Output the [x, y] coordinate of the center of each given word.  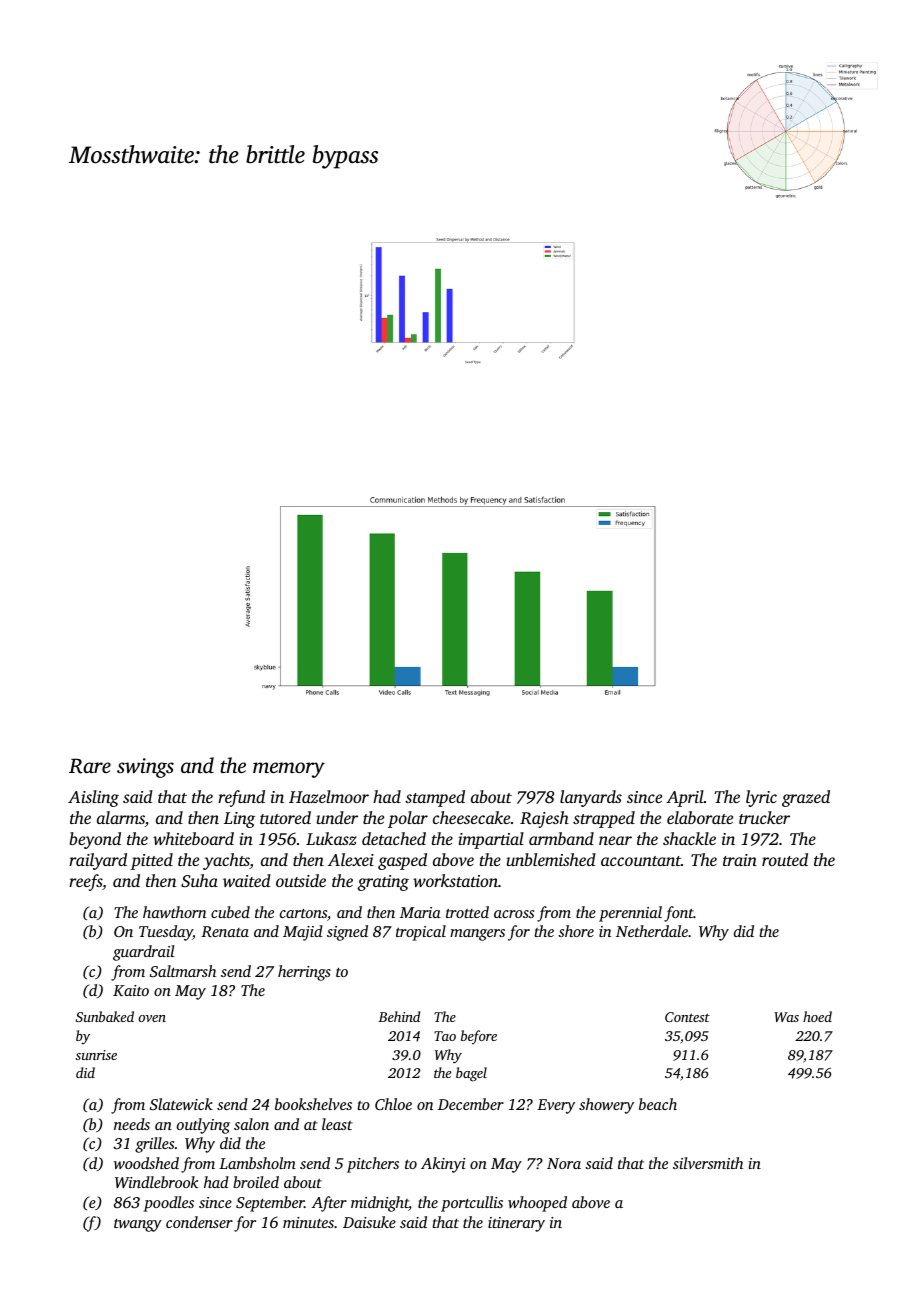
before [479, 1037]
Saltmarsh [183, 971]
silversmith [708, 1163]
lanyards [591, 798]
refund [241, 798]
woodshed [146, 1163]
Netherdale [652, 931]
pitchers [373, 1165]
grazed [806, 798]
